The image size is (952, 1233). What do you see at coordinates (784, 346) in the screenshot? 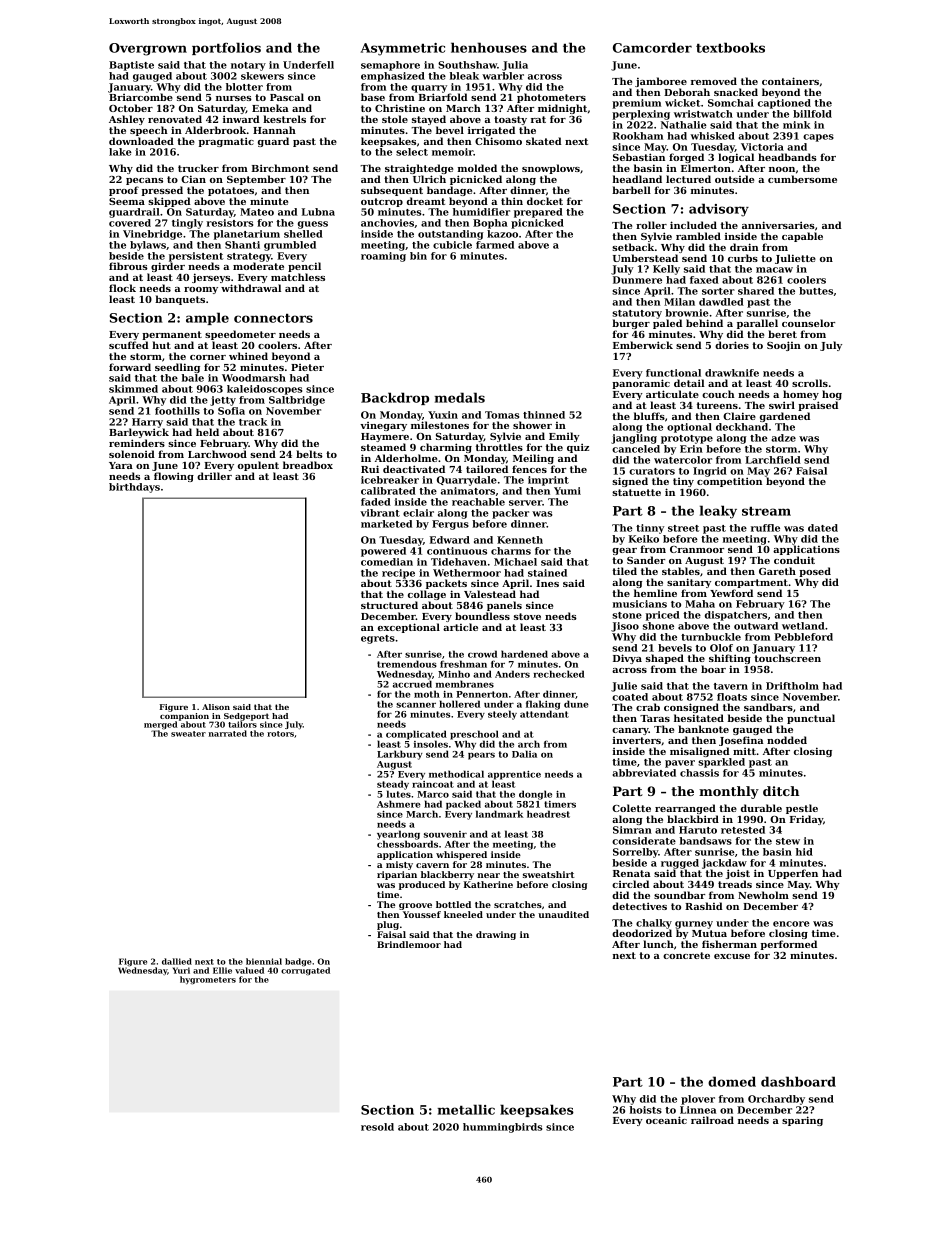
I see `Soojin` at bounding box center [784, 346].
